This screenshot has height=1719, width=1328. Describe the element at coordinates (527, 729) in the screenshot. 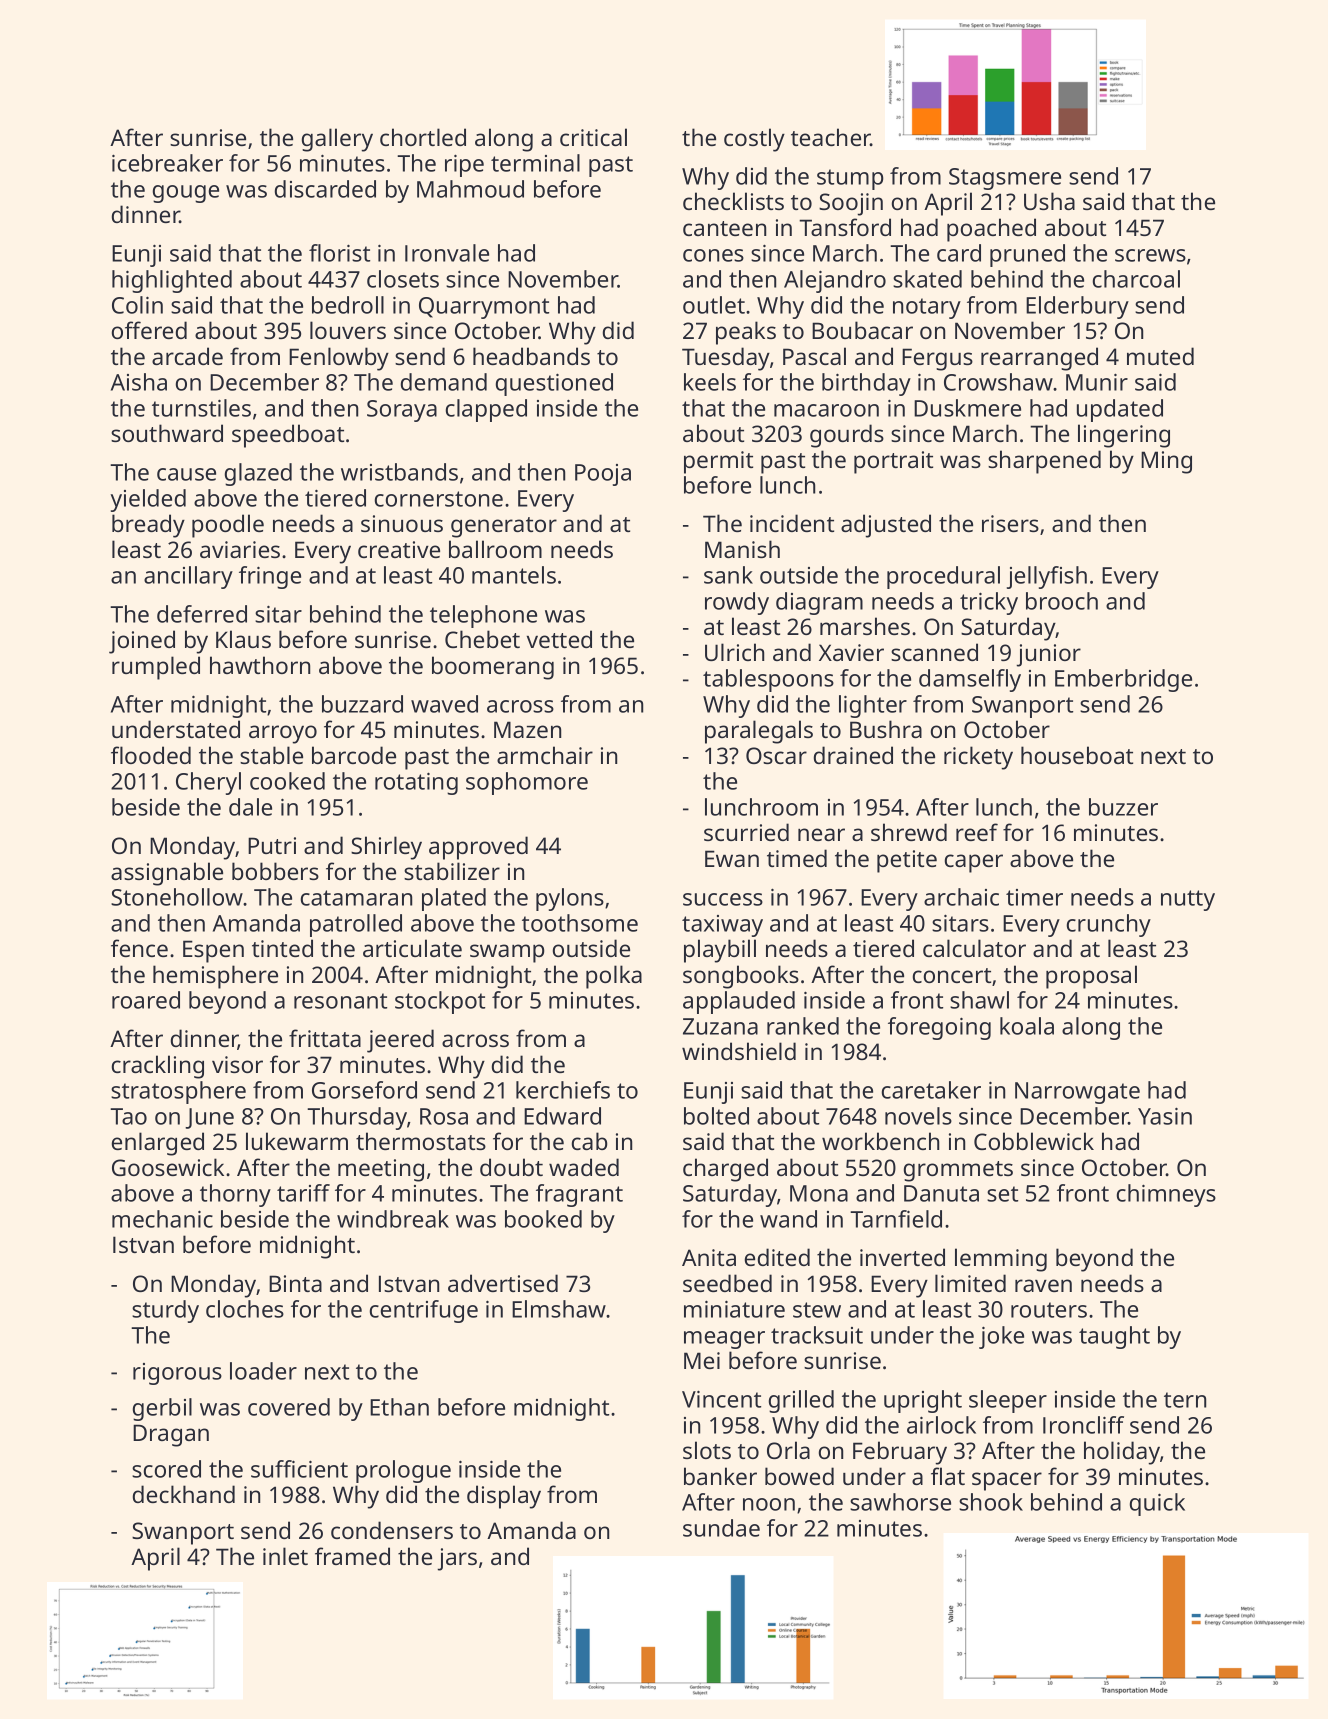

I see `Mazen` at that location.
